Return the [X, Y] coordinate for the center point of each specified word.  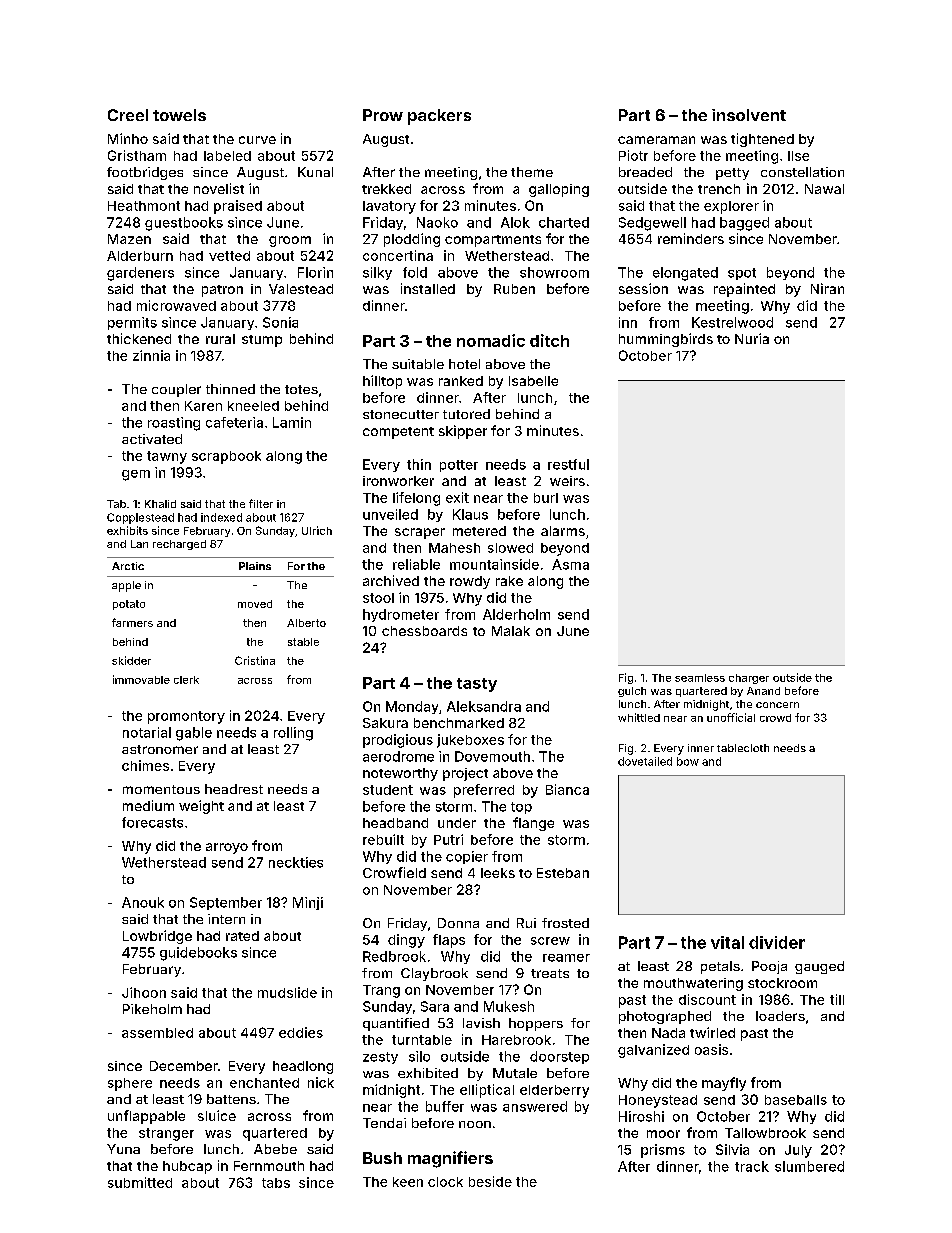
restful [568, 464]
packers [439, 117]
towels [179, 115]
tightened [762, 140]
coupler [176, 390]
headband [395, 823]
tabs [276, 1183]
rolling [293, 734]
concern [777, 705]
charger [749, 679]
